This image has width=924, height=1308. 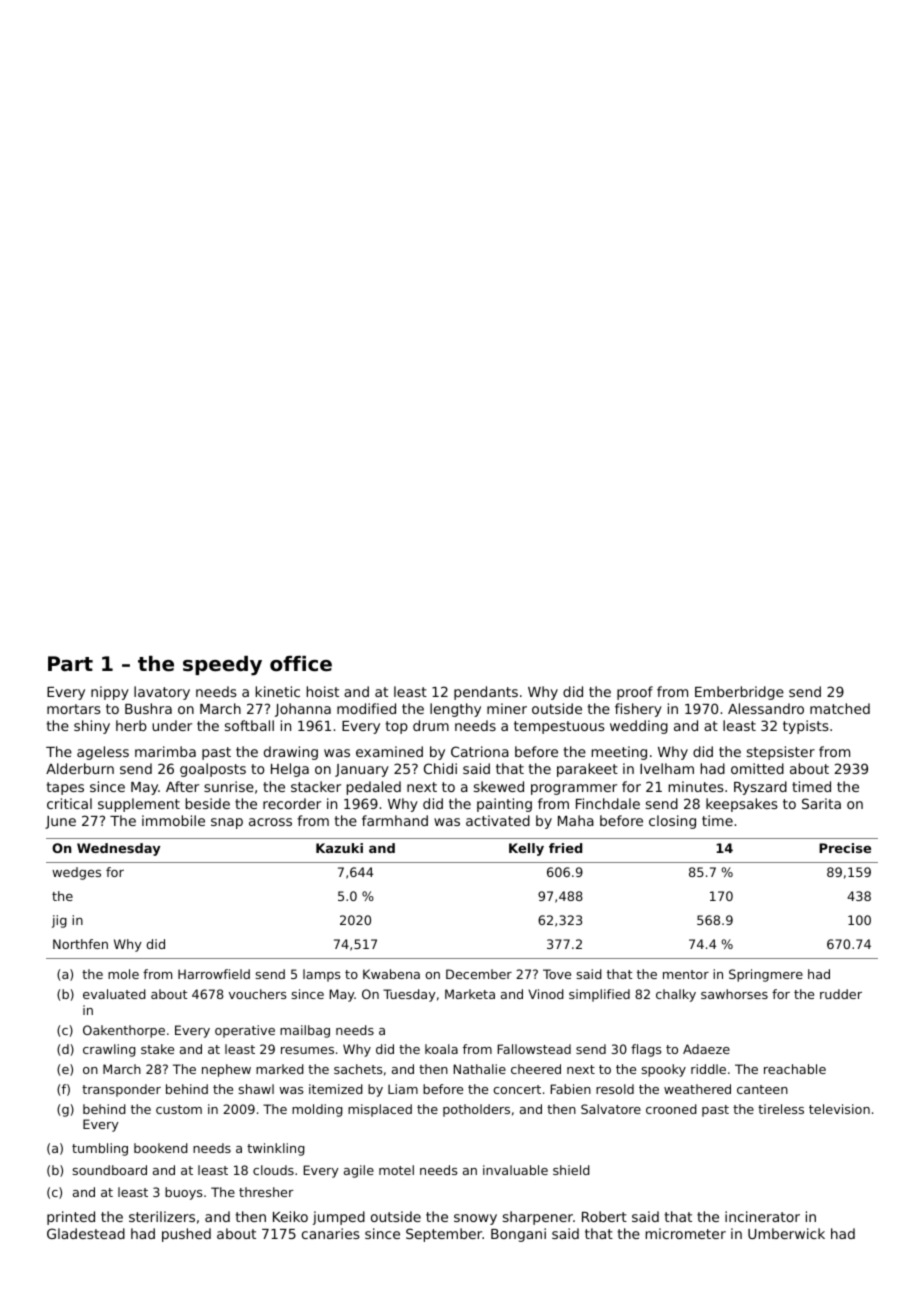 What do you see at coordinates (676, 995) in the image?
I see `chalky` at bounding box center [676, 995].
